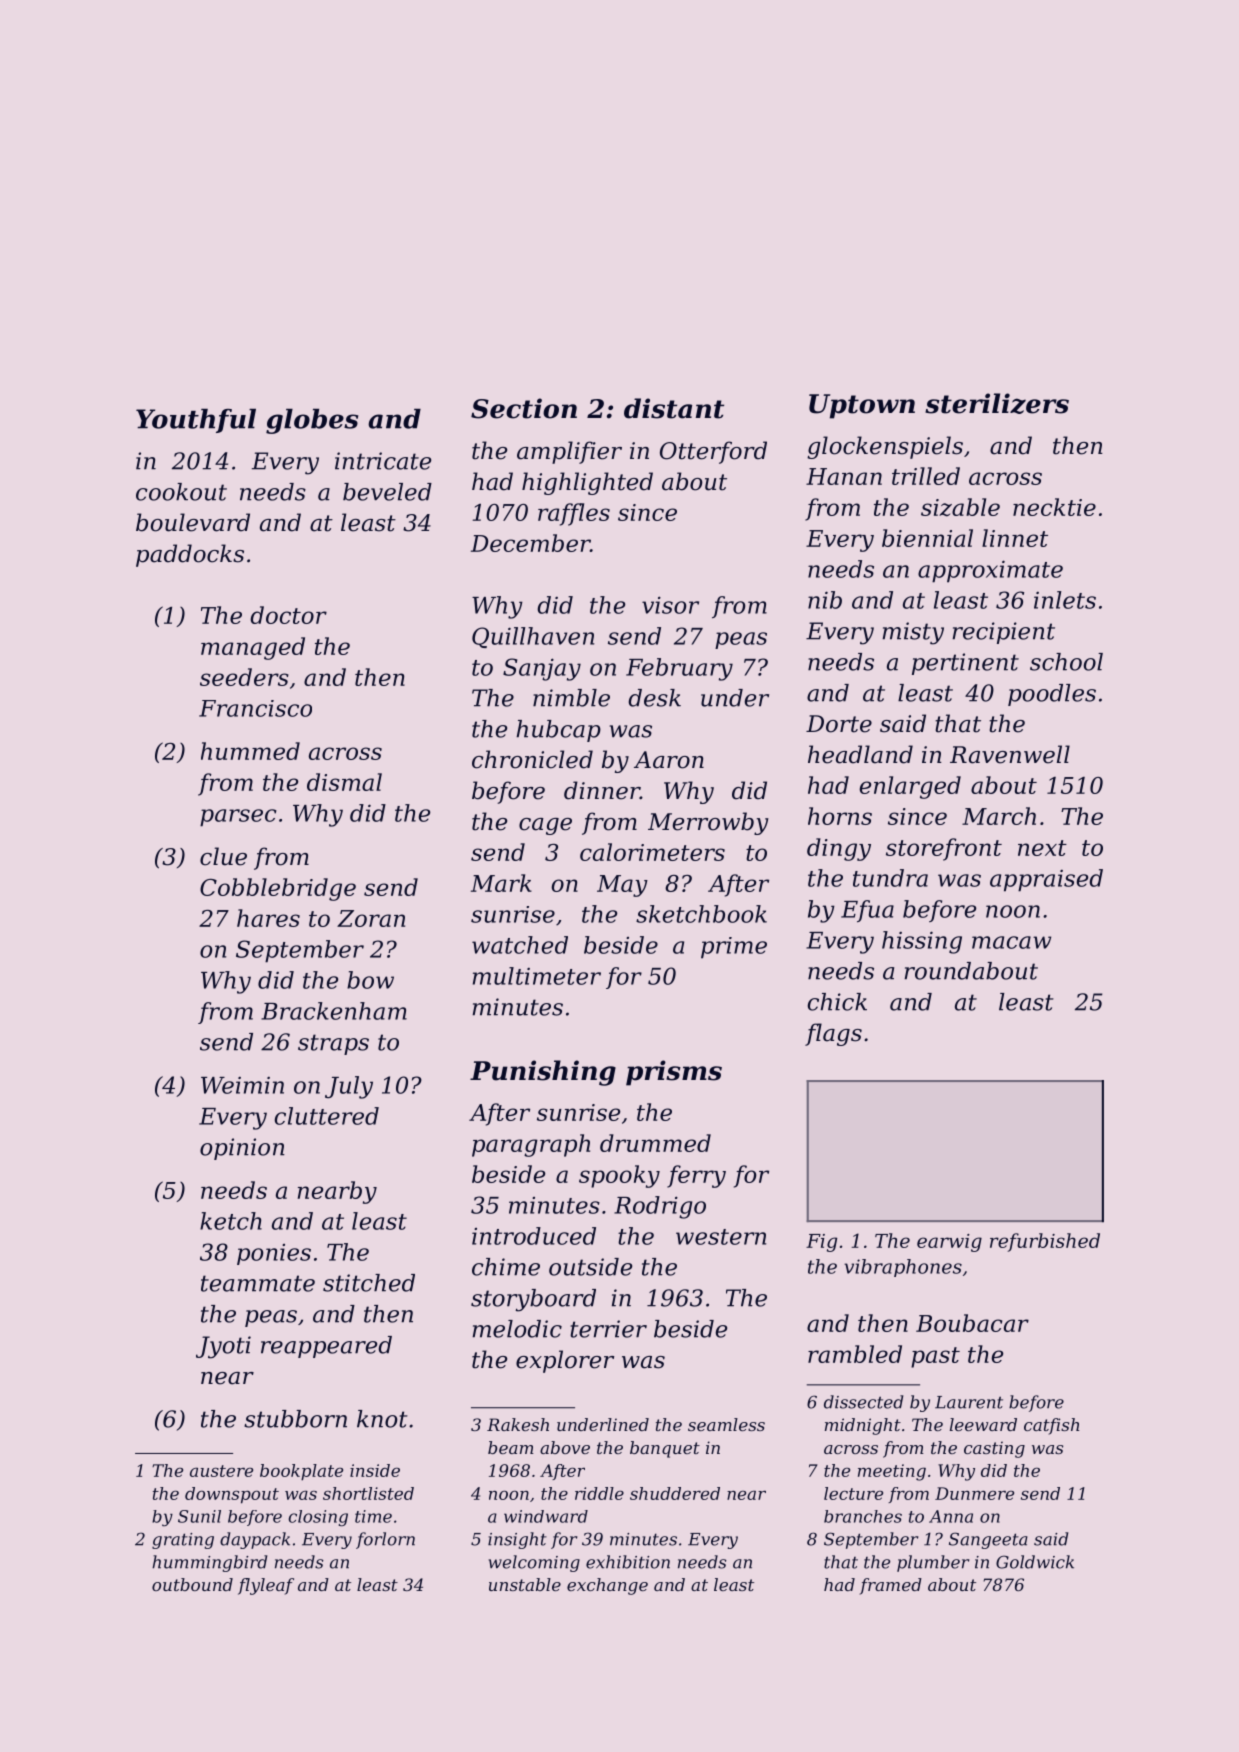 This image has height=1752, width=1239. I want to click on necktie, so click(1054, 507).
